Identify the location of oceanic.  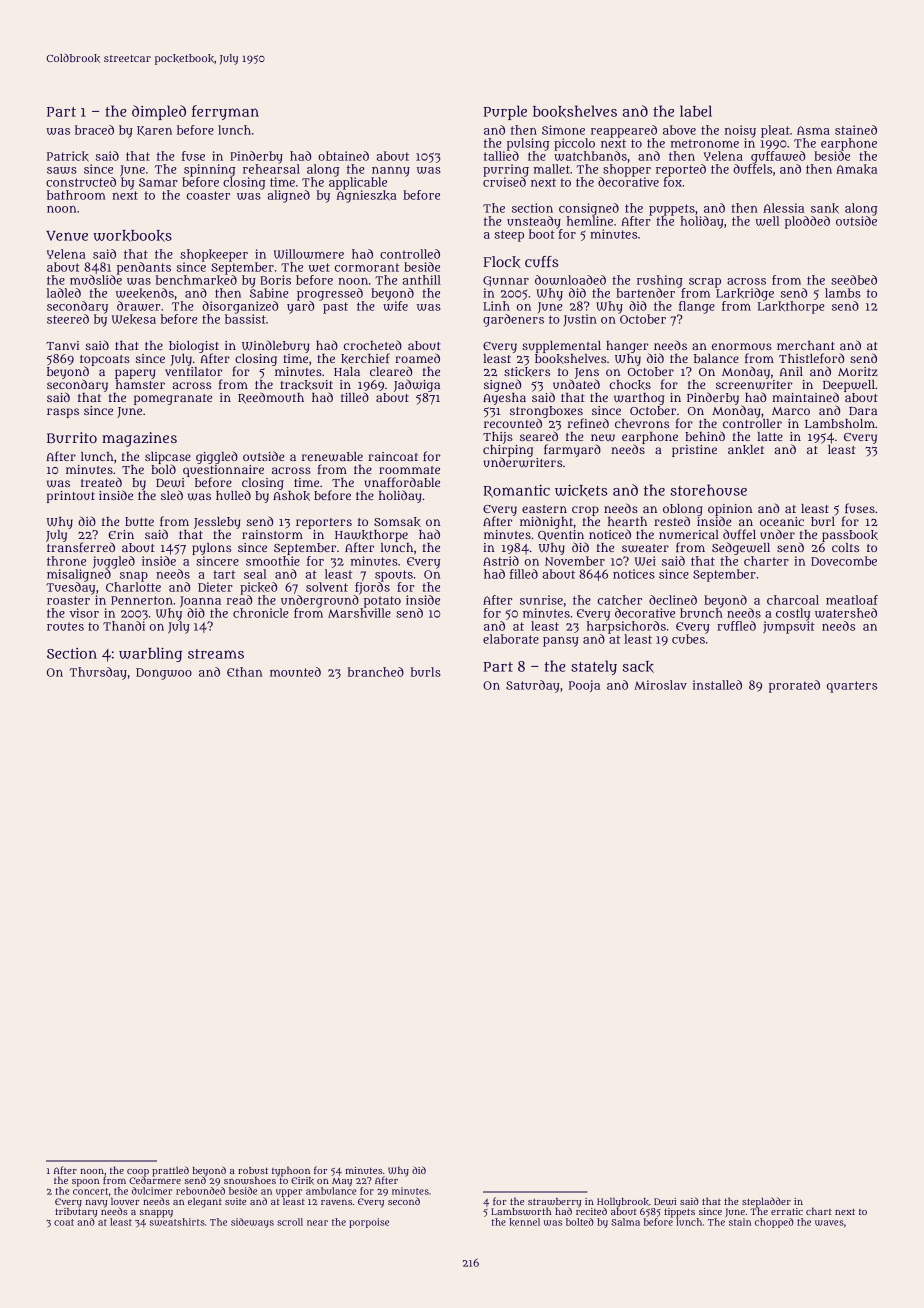
(782, 521).
